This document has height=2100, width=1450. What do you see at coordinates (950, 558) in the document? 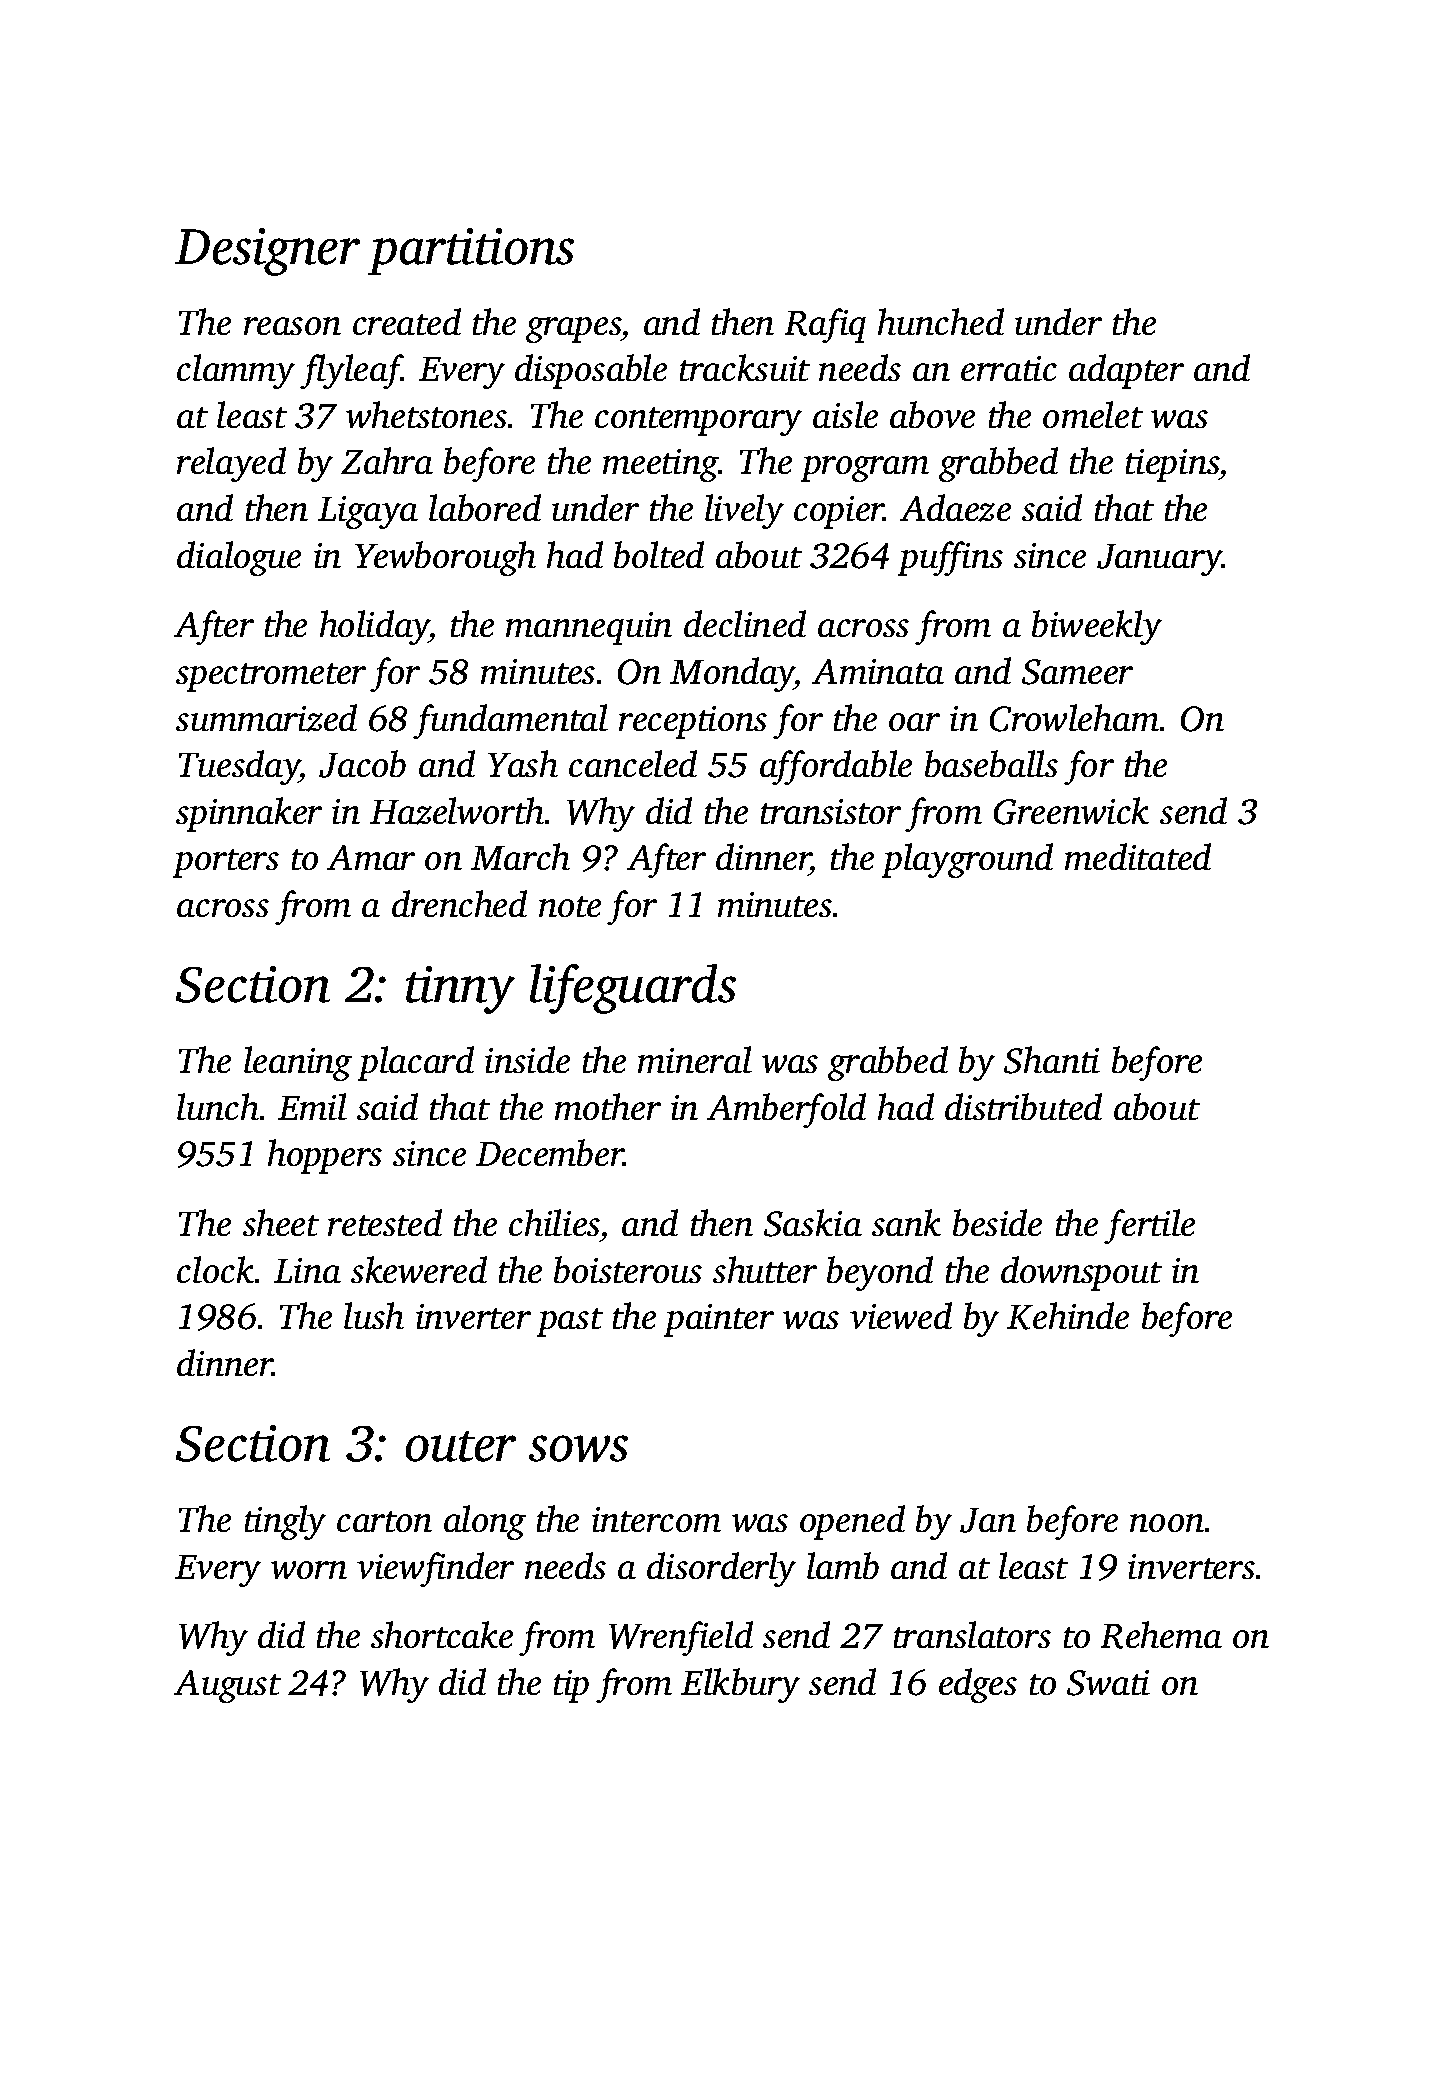
I see `puffins` at bounding box center [950, 558].
